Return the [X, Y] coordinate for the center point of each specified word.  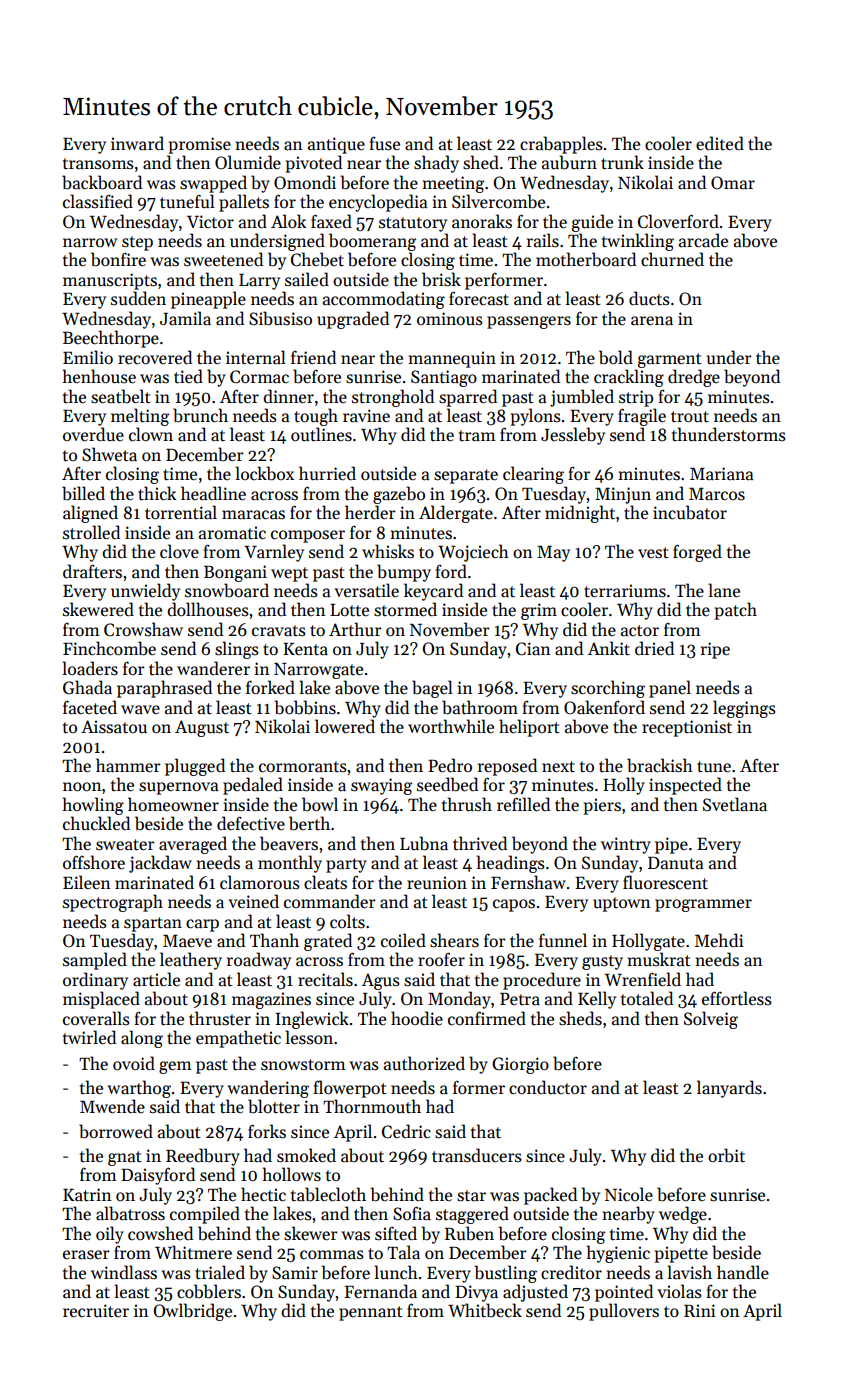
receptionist [687, 728]
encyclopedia [378, 203]
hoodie [417, 1018]
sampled [95, 961]
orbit [726, 1155]
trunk [622, 162]
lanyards [729, 1089]
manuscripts [110, 281]
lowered [345, 726]
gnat [125, 1158]
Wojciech [473, 553]
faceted [90, 707]
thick [157, 493]
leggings [744, 709]
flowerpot [350, 1089]
